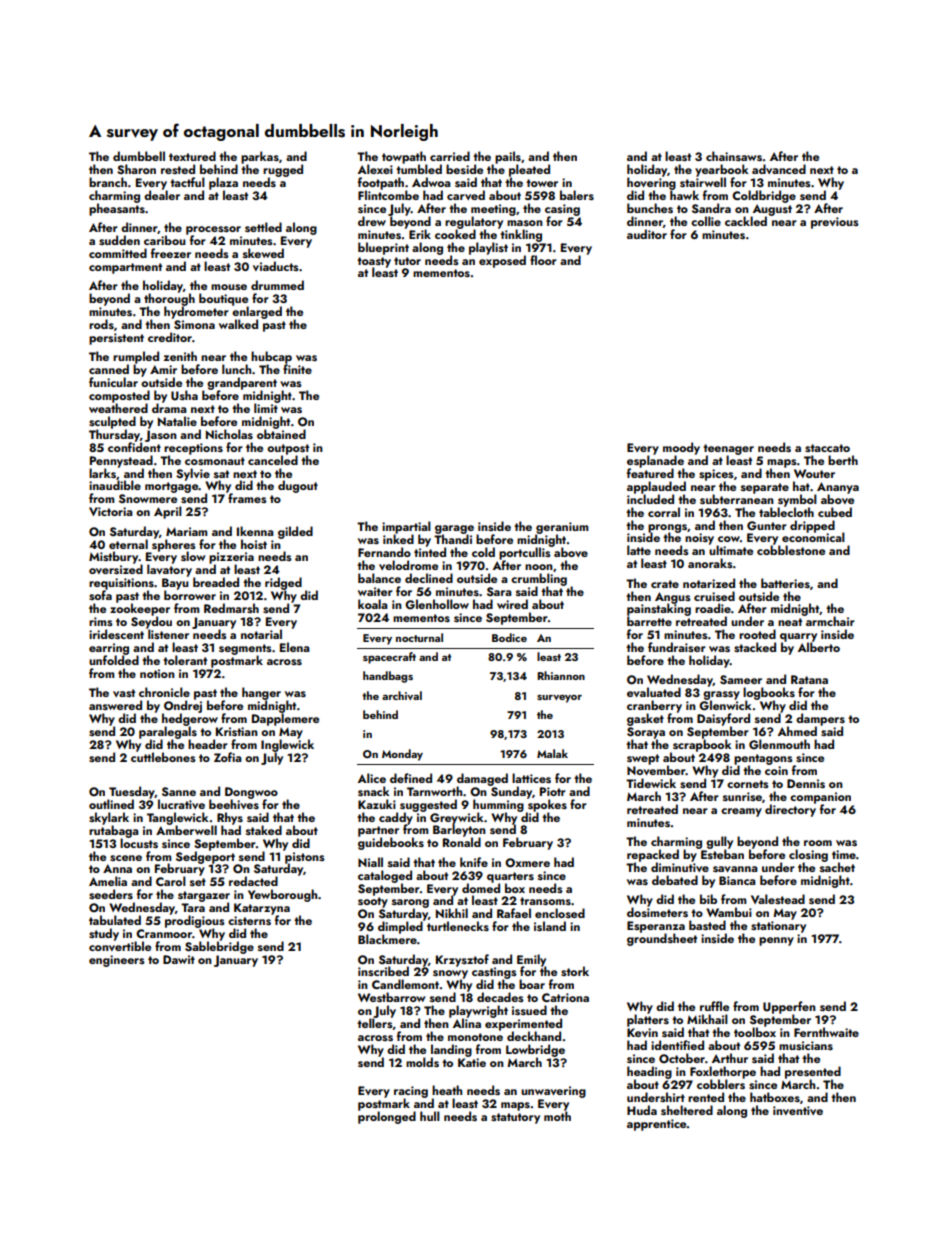 Image resolution: width=952 pixels, height=1233 pixels. Describe the element at coordinates (405, 984) in the screenshot. I see `Candlemont` at that location.
